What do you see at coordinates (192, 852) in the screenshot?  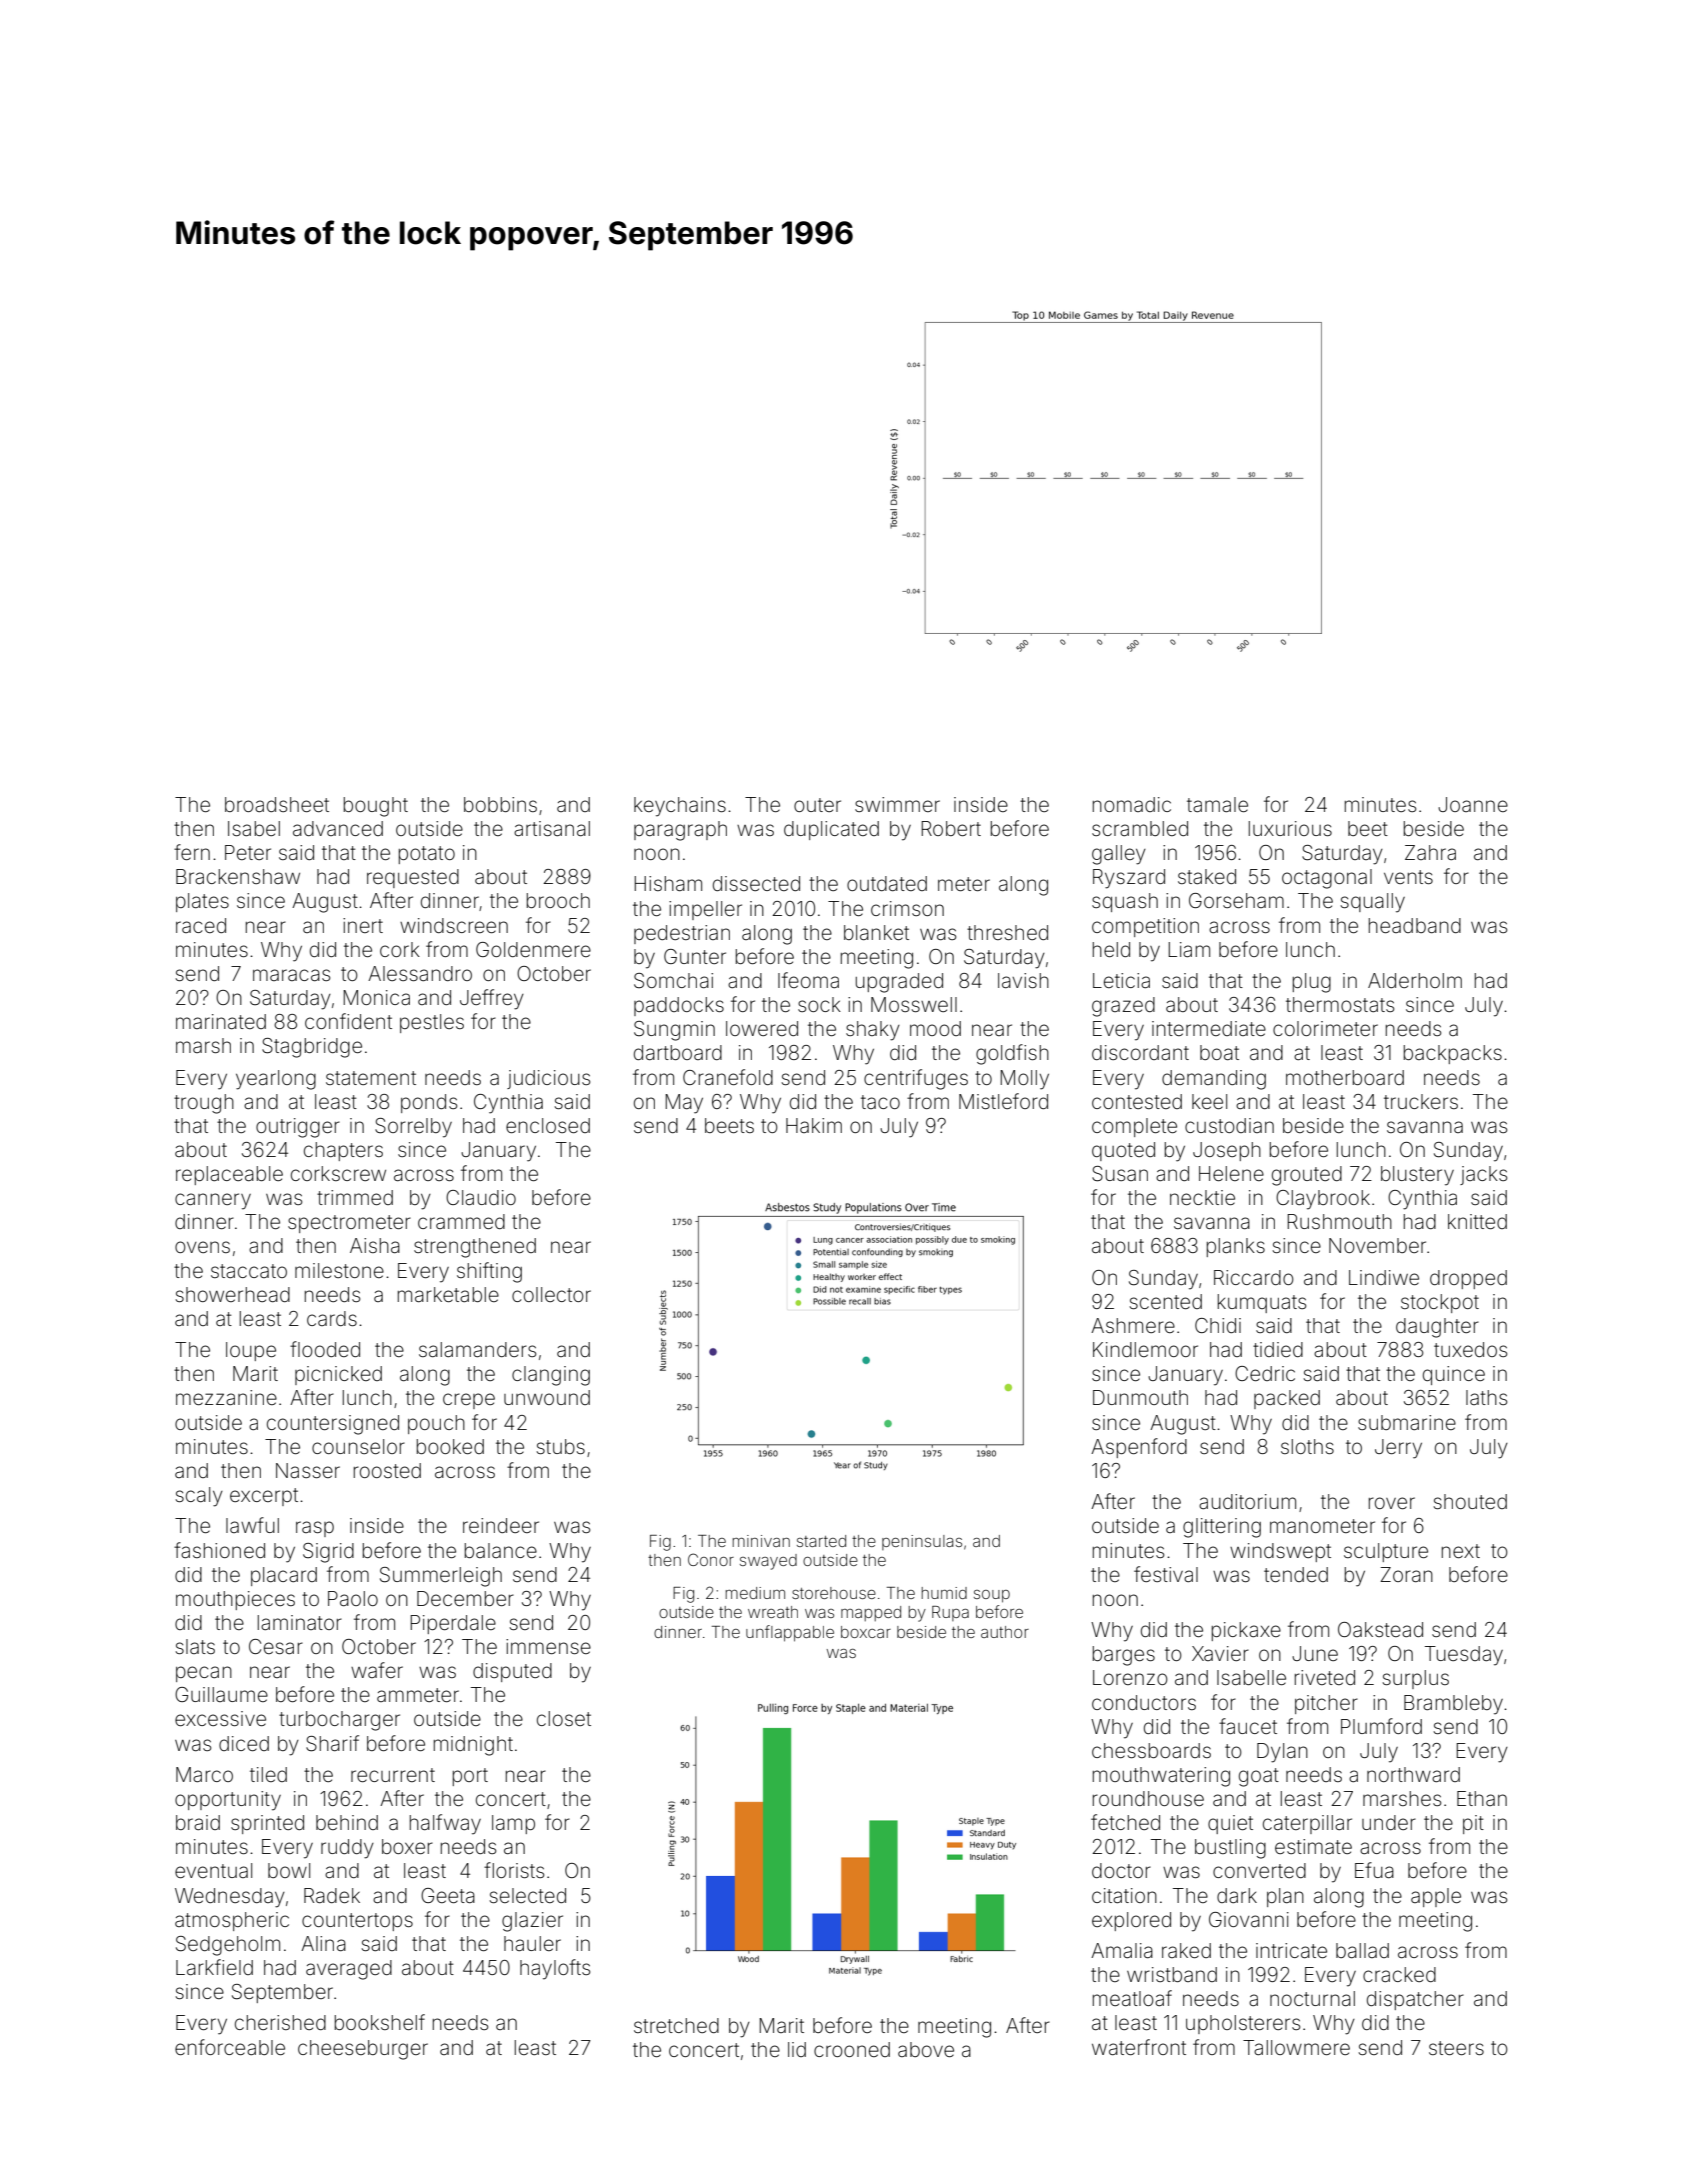 I see `fern` at bounding box center [192, 852].
